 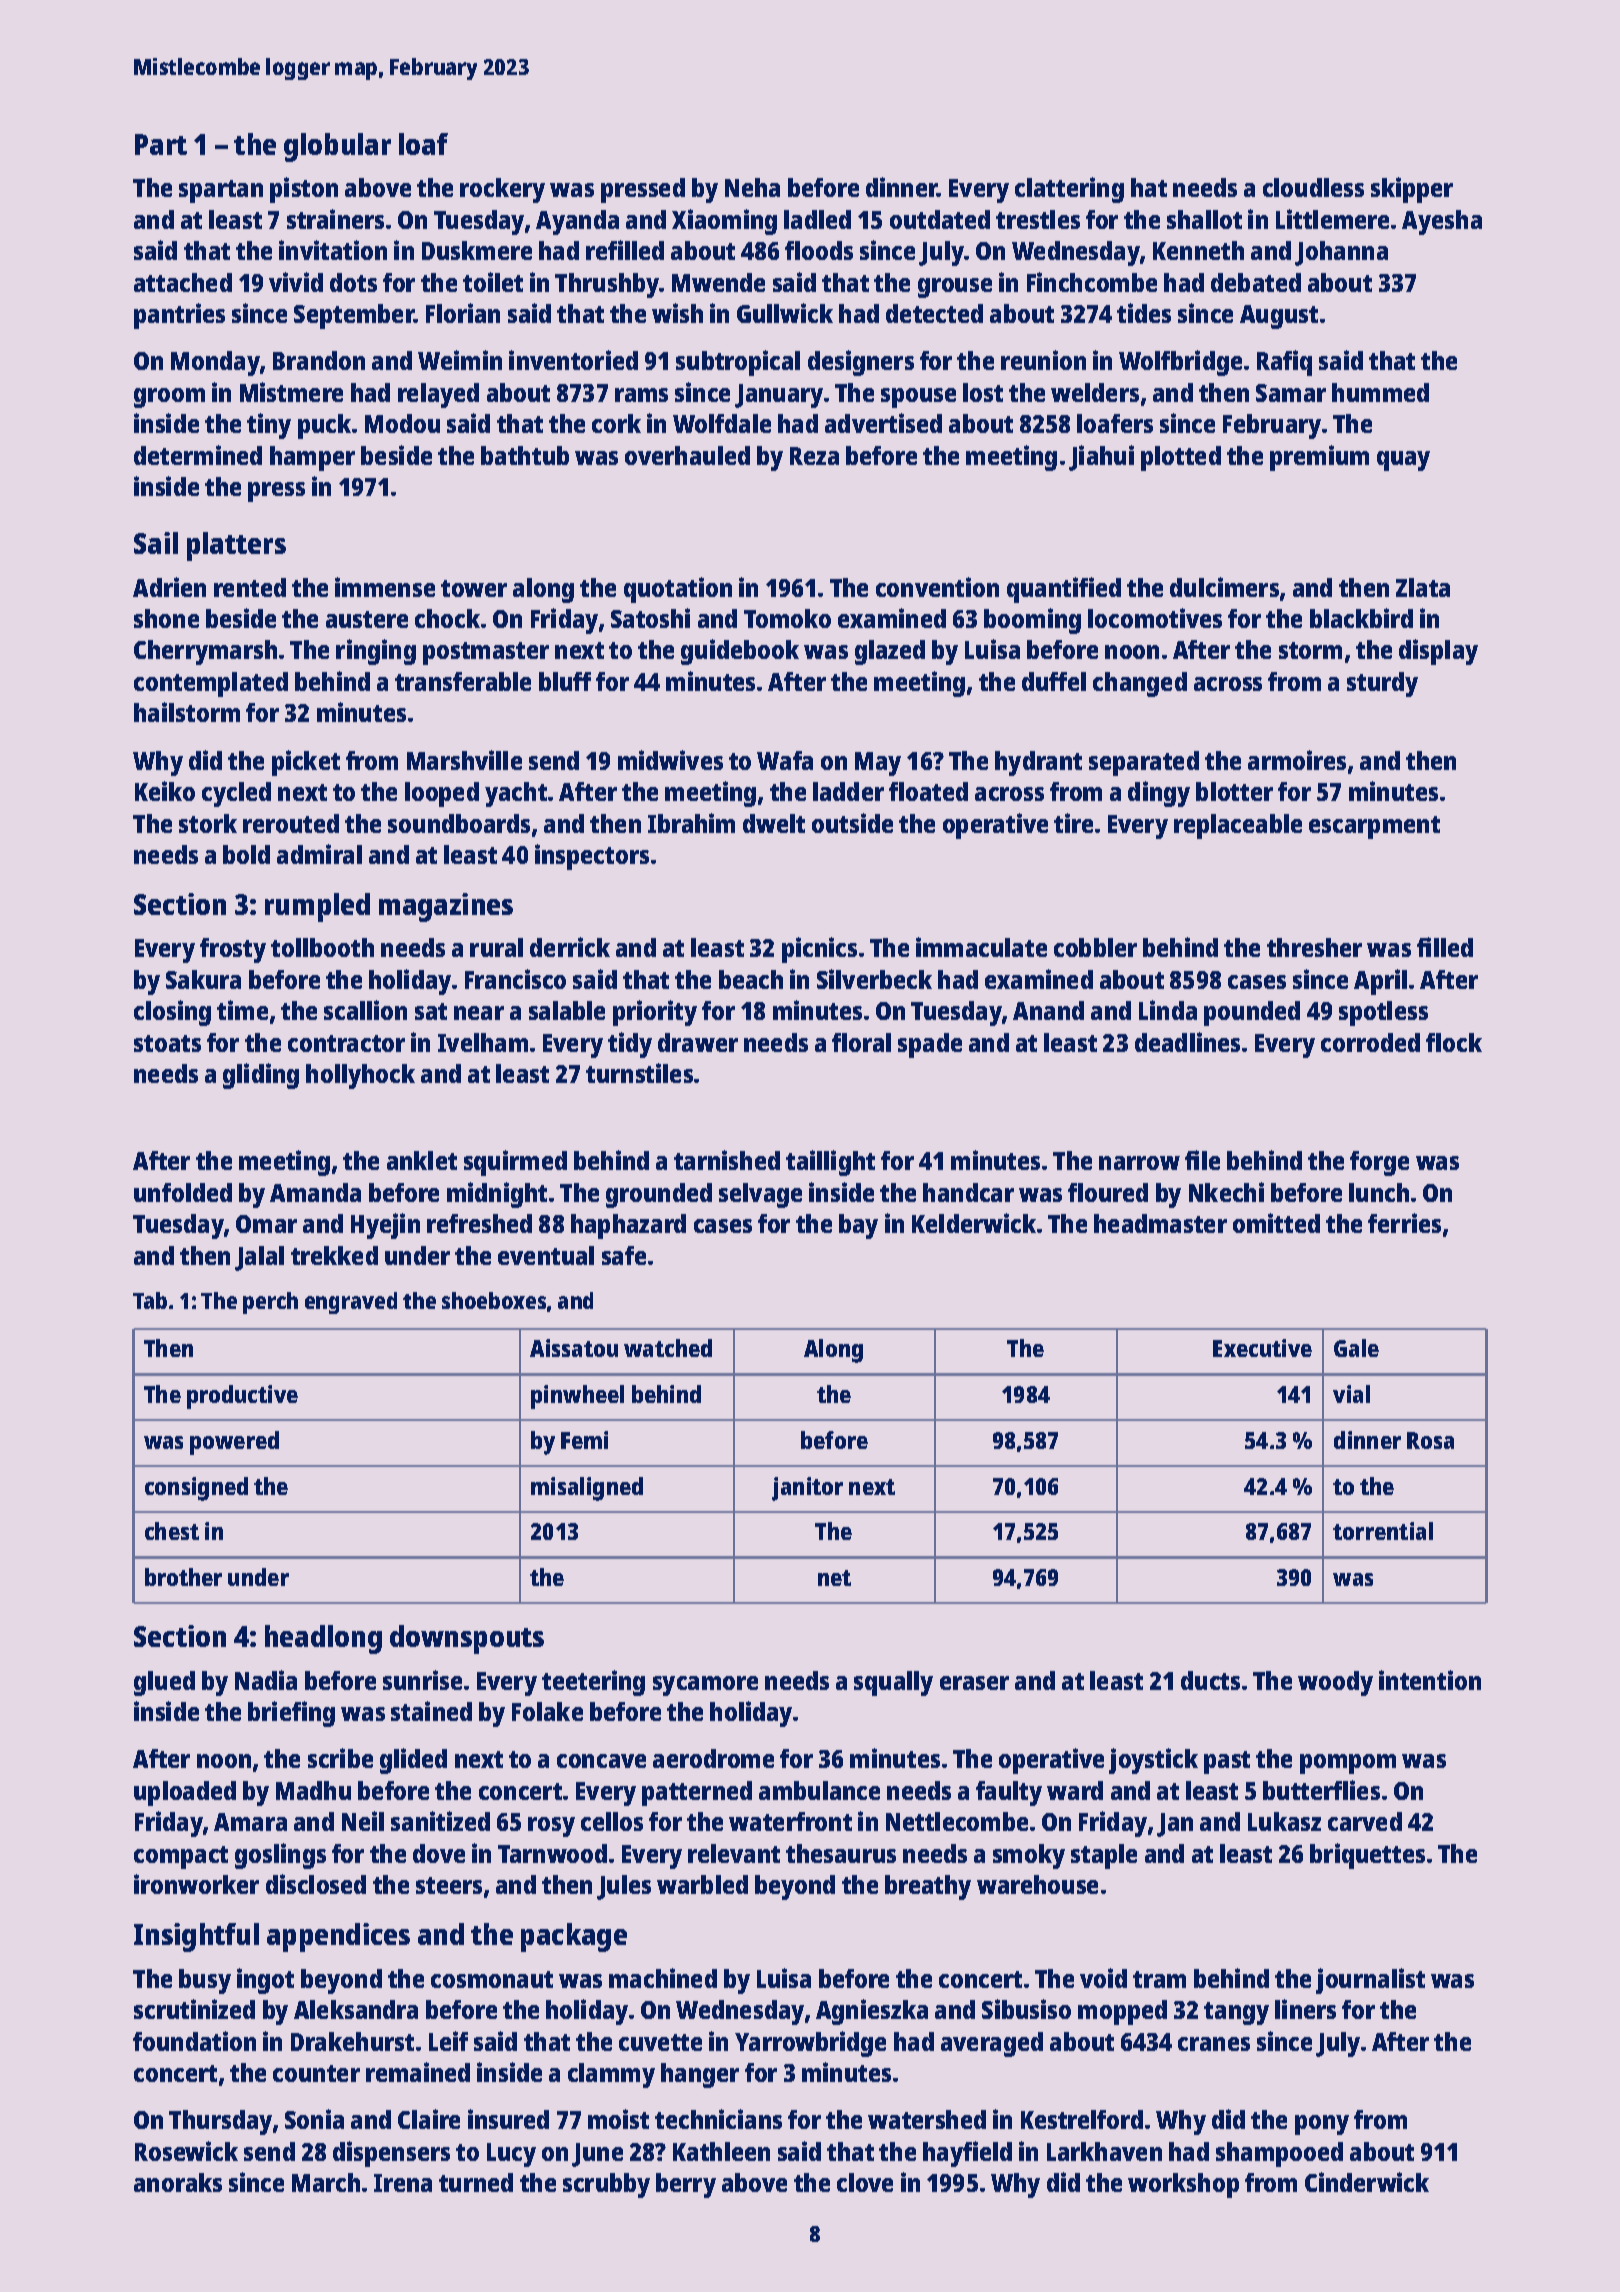 I want to click on shoeboxes, so click(x=494, y=1300).
